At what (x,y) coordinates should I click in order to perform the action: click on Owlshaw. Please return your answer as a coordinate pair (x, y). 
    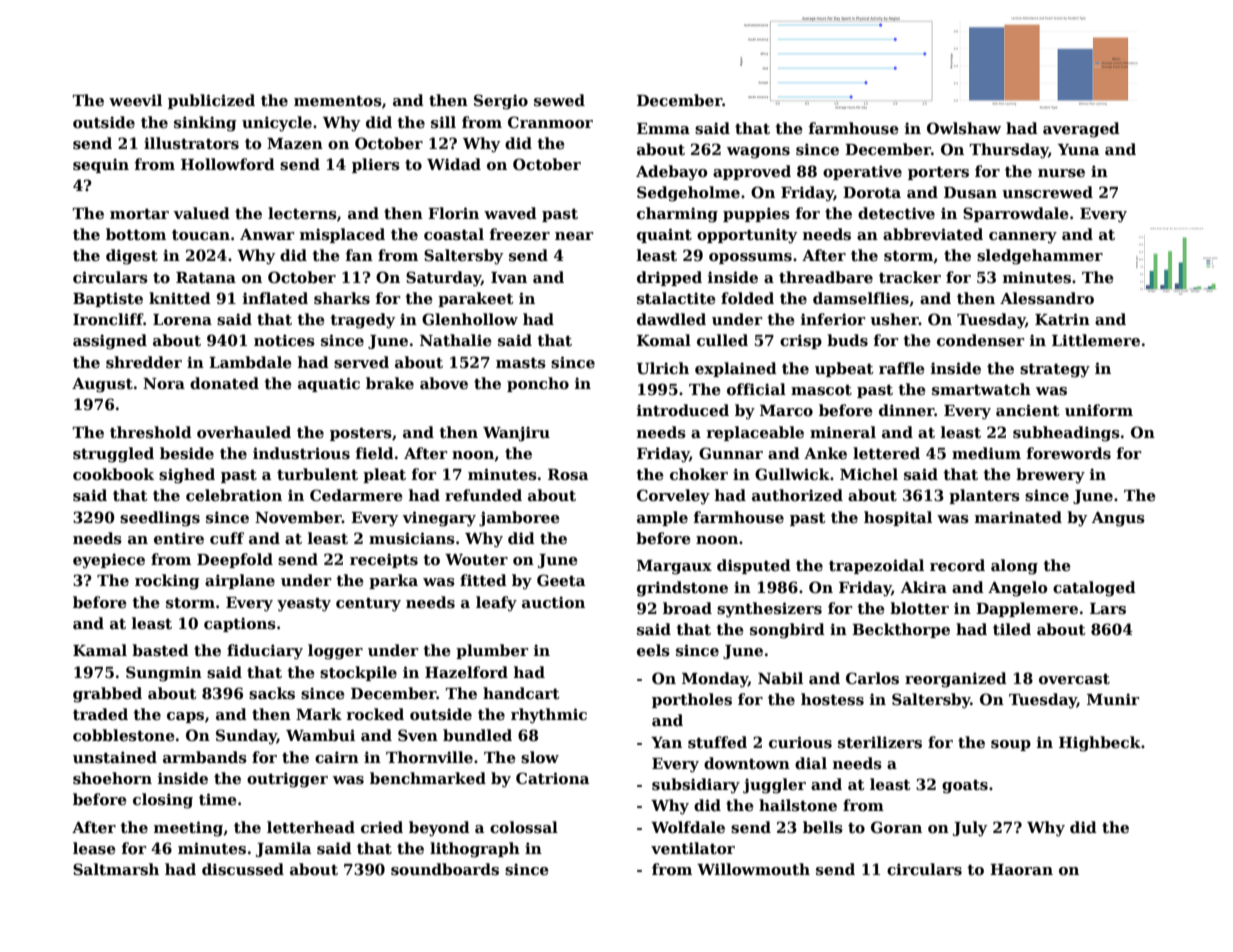
    Looking at the image, I should click on (964, 128).
